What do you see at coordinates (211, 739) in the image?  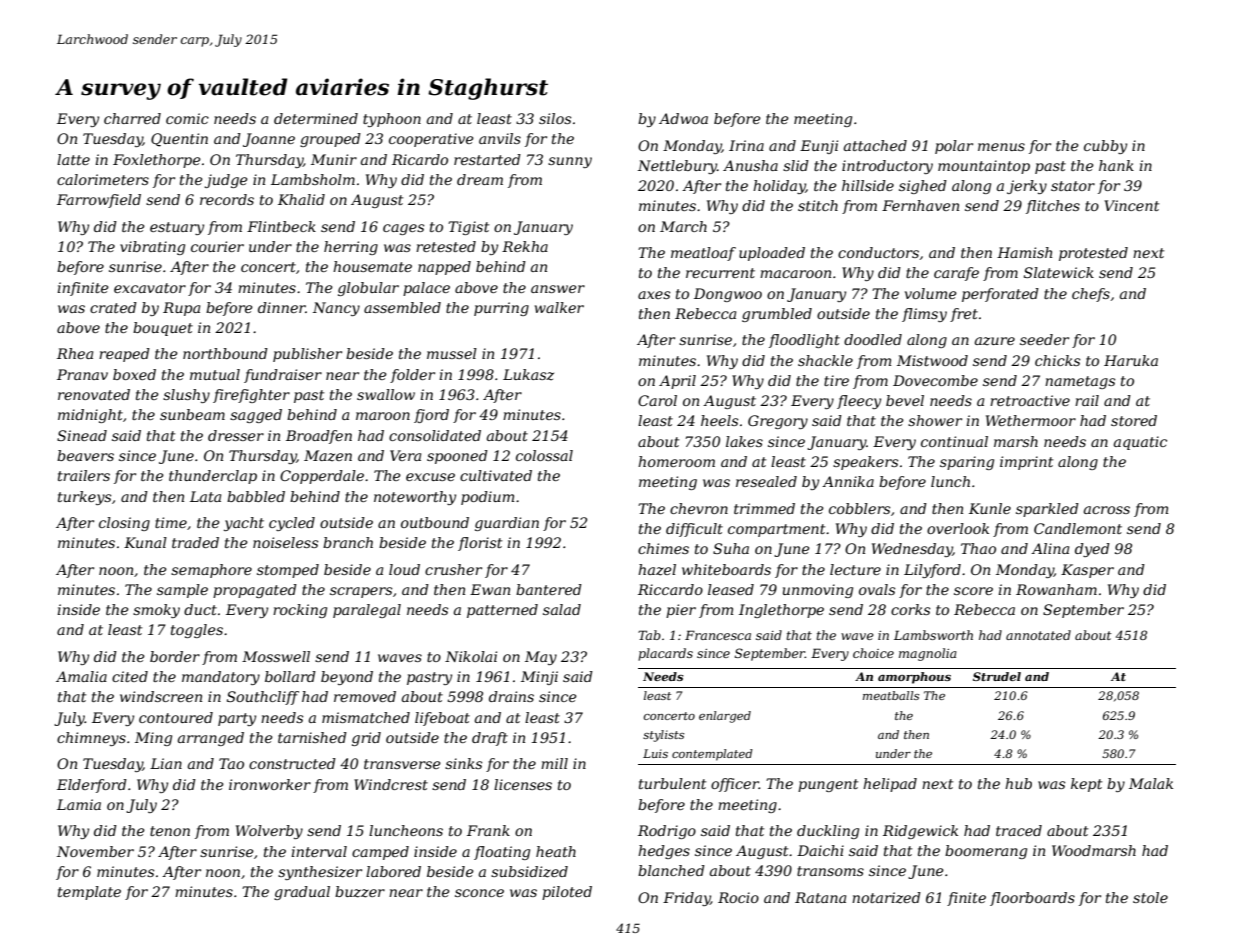 I see `arranged` at bounding box center [211, 739].
